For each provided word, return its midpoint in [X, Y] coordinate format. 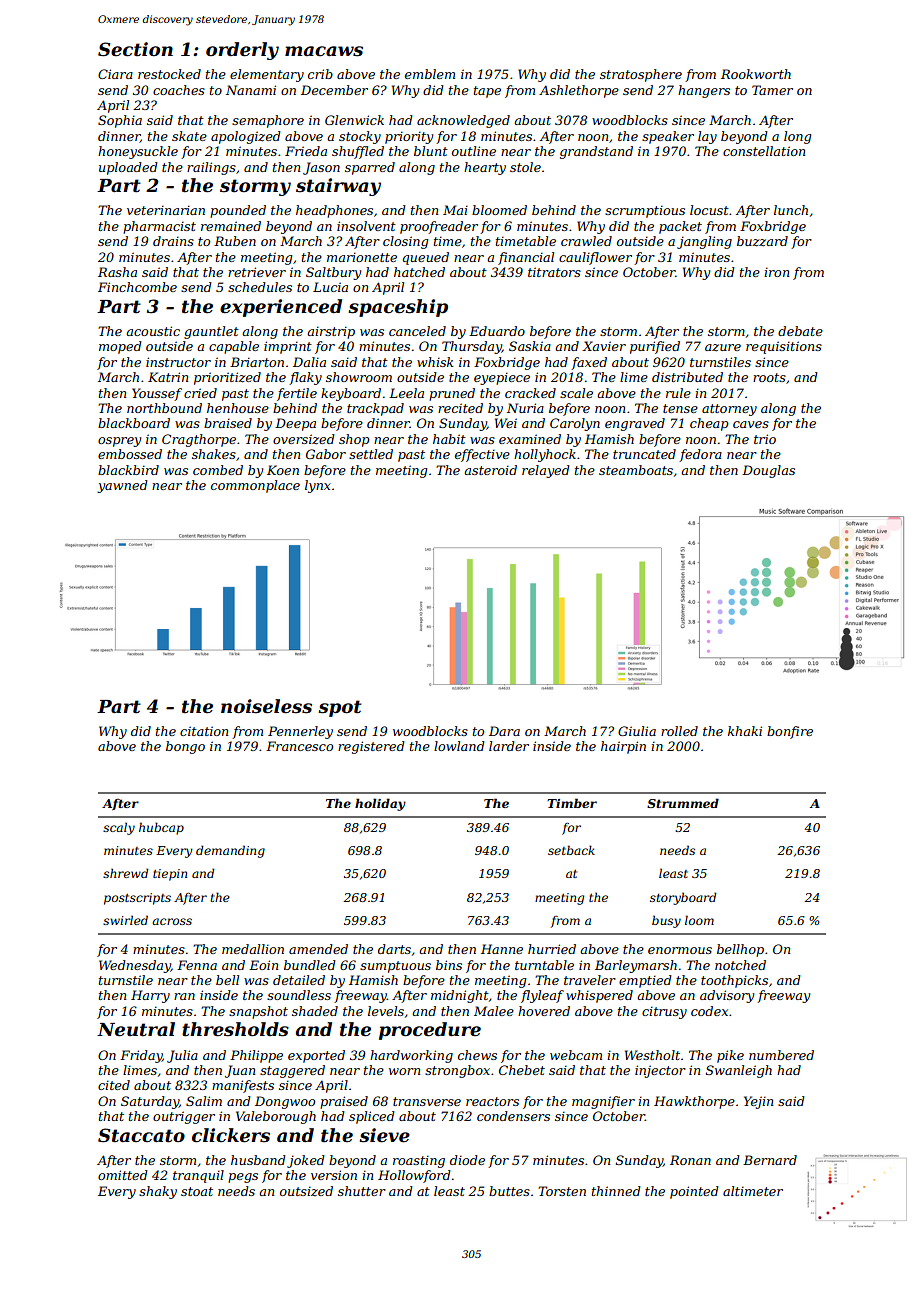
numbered [781, 1055]
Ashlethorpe [579, 91]
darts [394, 949]
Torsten [562, 1191]
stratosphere [641, 75]
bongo [185, 747]
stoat [197, 1191]
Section [135, 49]
